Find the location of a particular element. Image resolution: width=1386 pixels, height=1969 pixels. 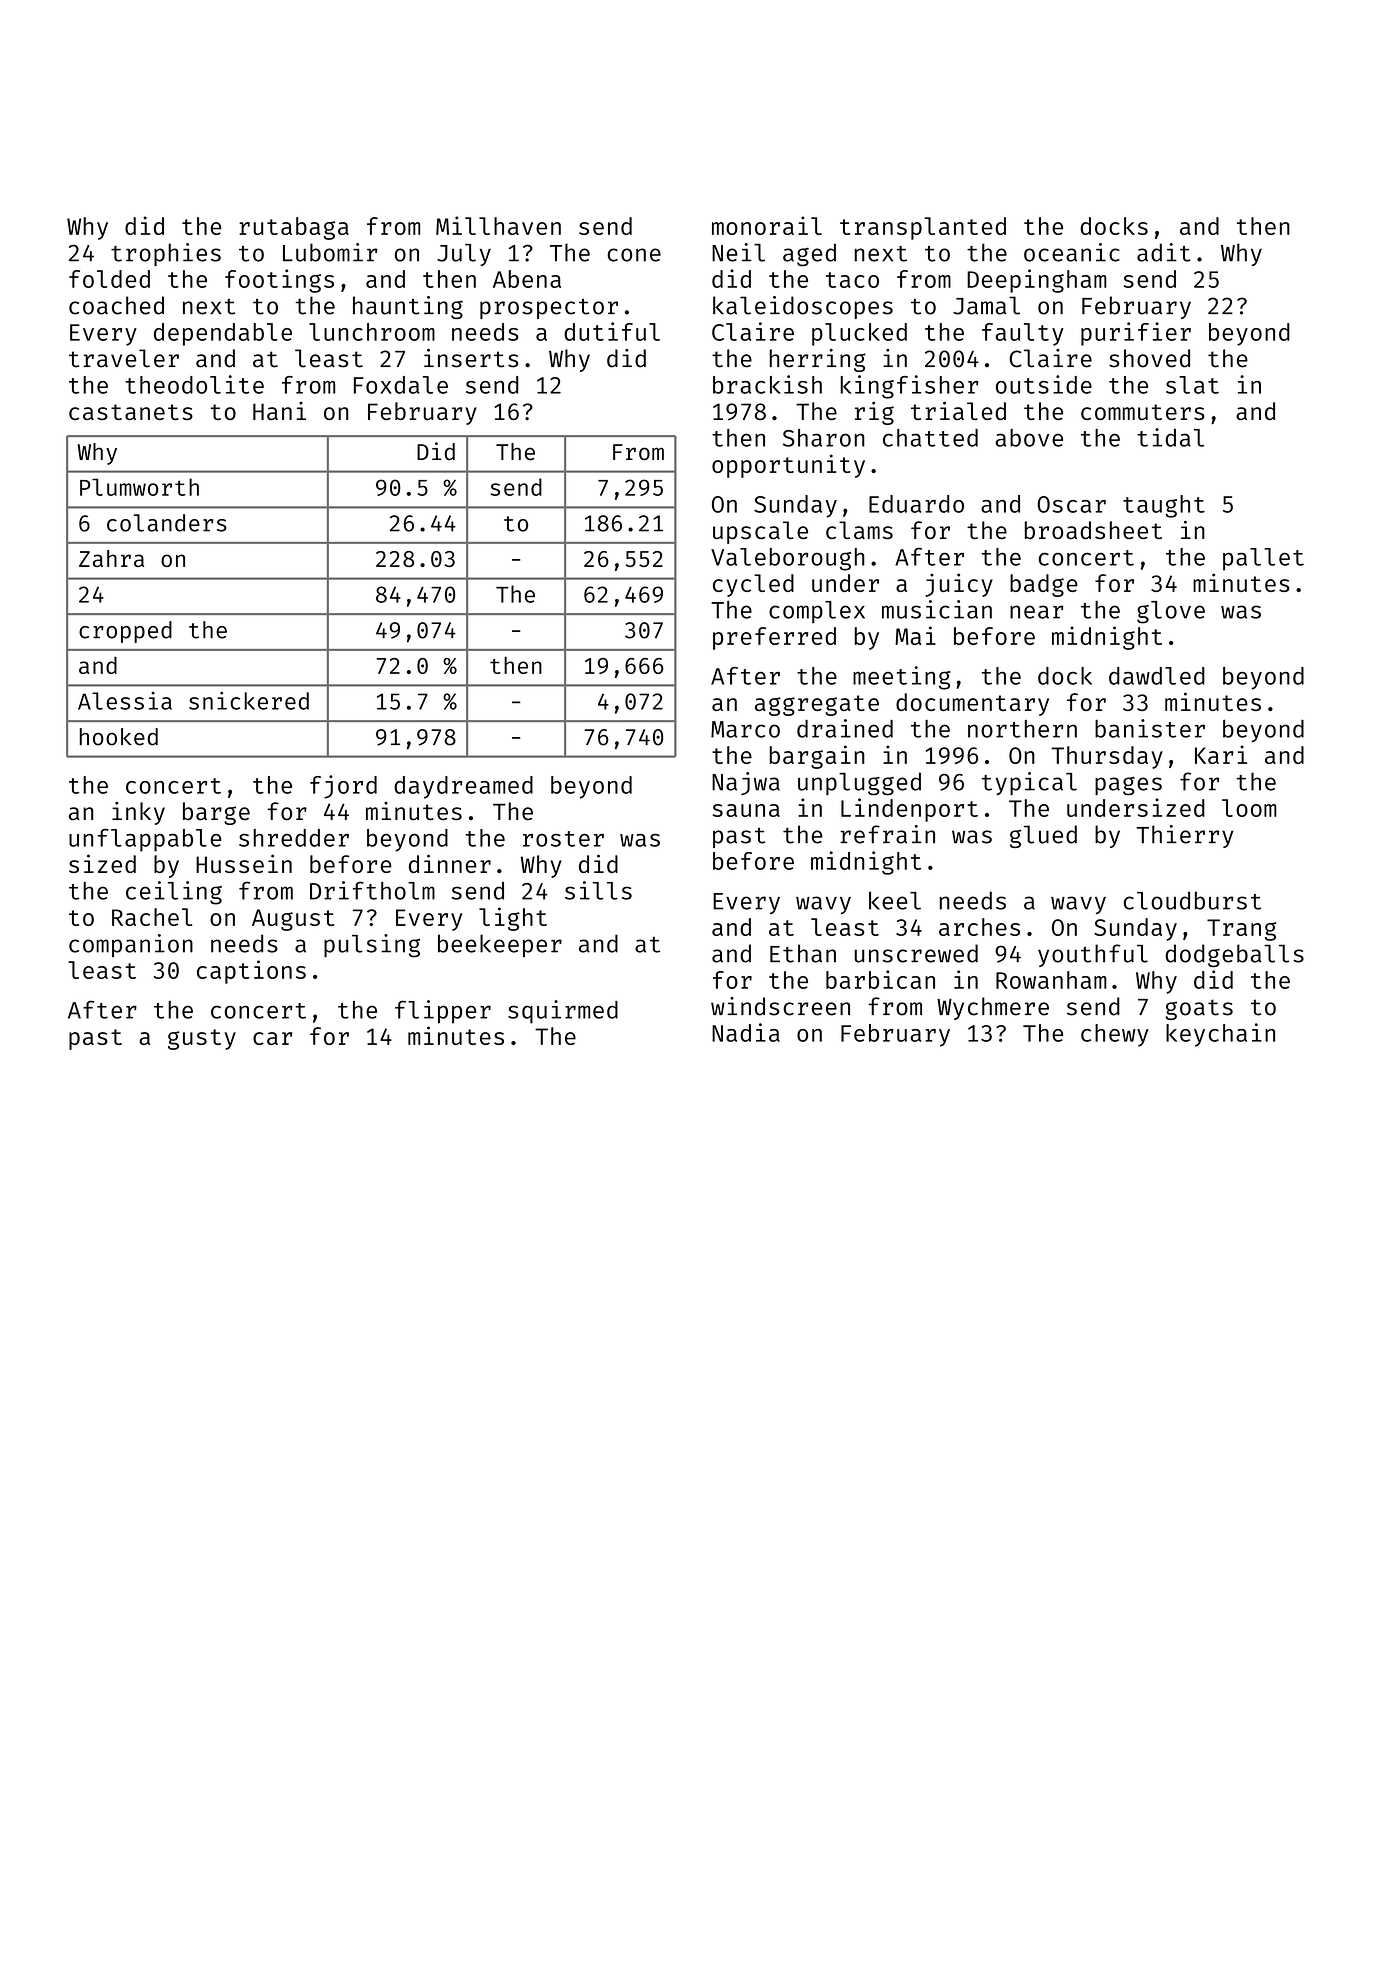

gusty is located at coordinates (202, 1039).
